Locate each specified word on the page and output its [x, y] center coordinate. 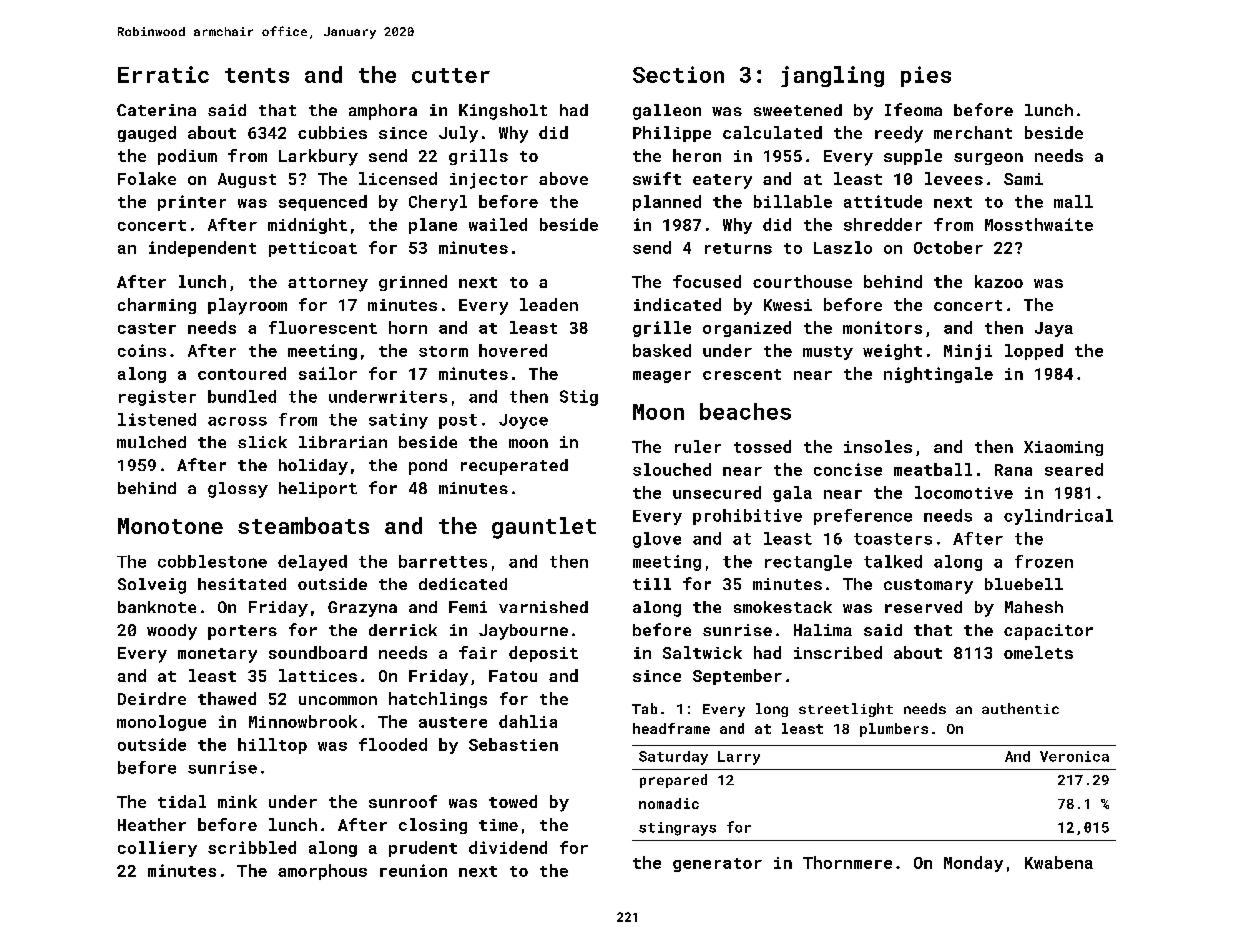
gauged [147, 134]
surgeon [988, 159]
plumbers [894, 730]
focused [707, 281]
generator [717, 865]
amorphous [322, 872]
